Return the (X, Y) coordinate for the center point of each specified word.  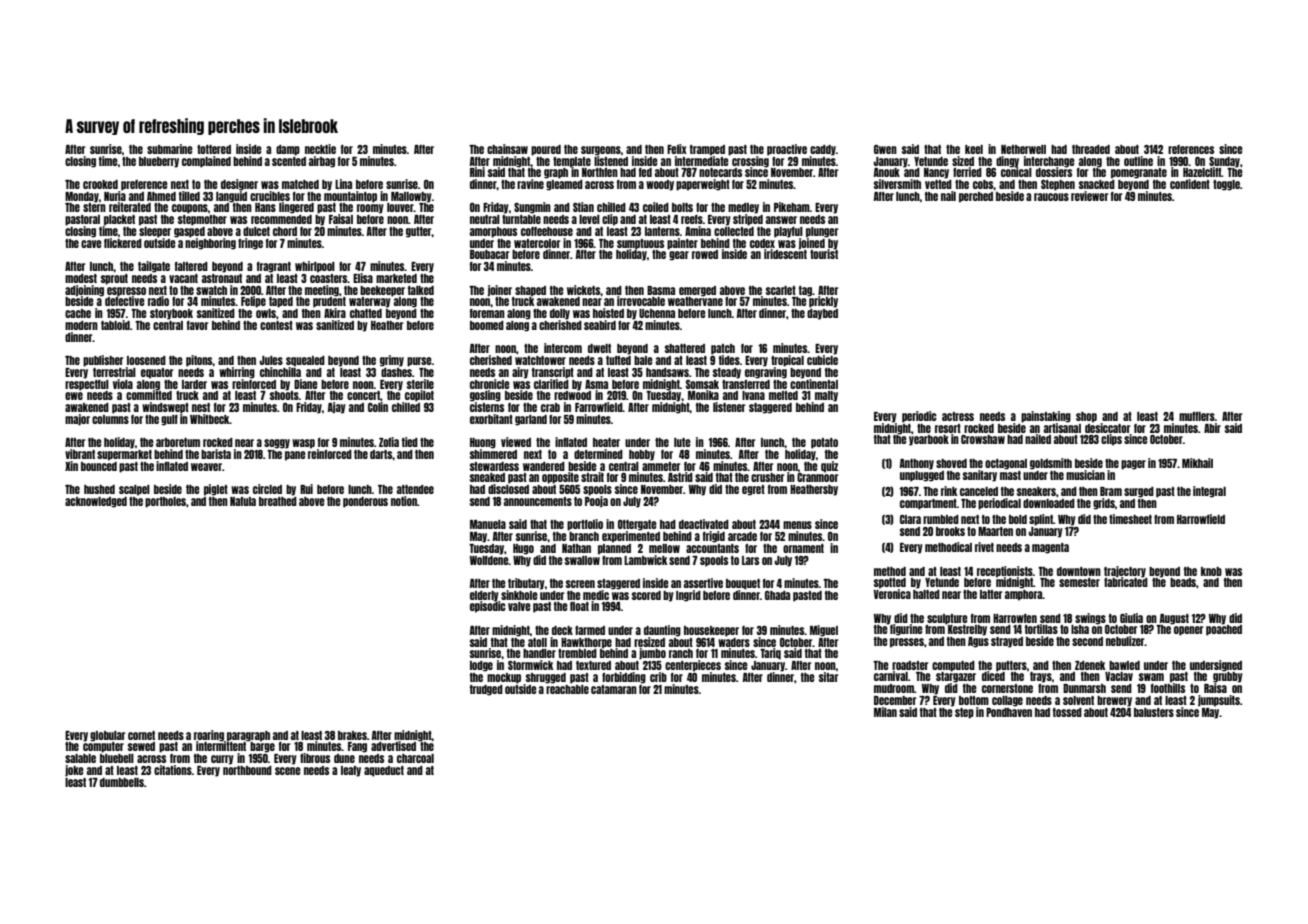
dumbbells (122, 782)
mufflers (1197, 416)
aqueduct (384, 771)
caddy (823, 150)
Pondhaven (1009, 712)
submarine (170, 149)
